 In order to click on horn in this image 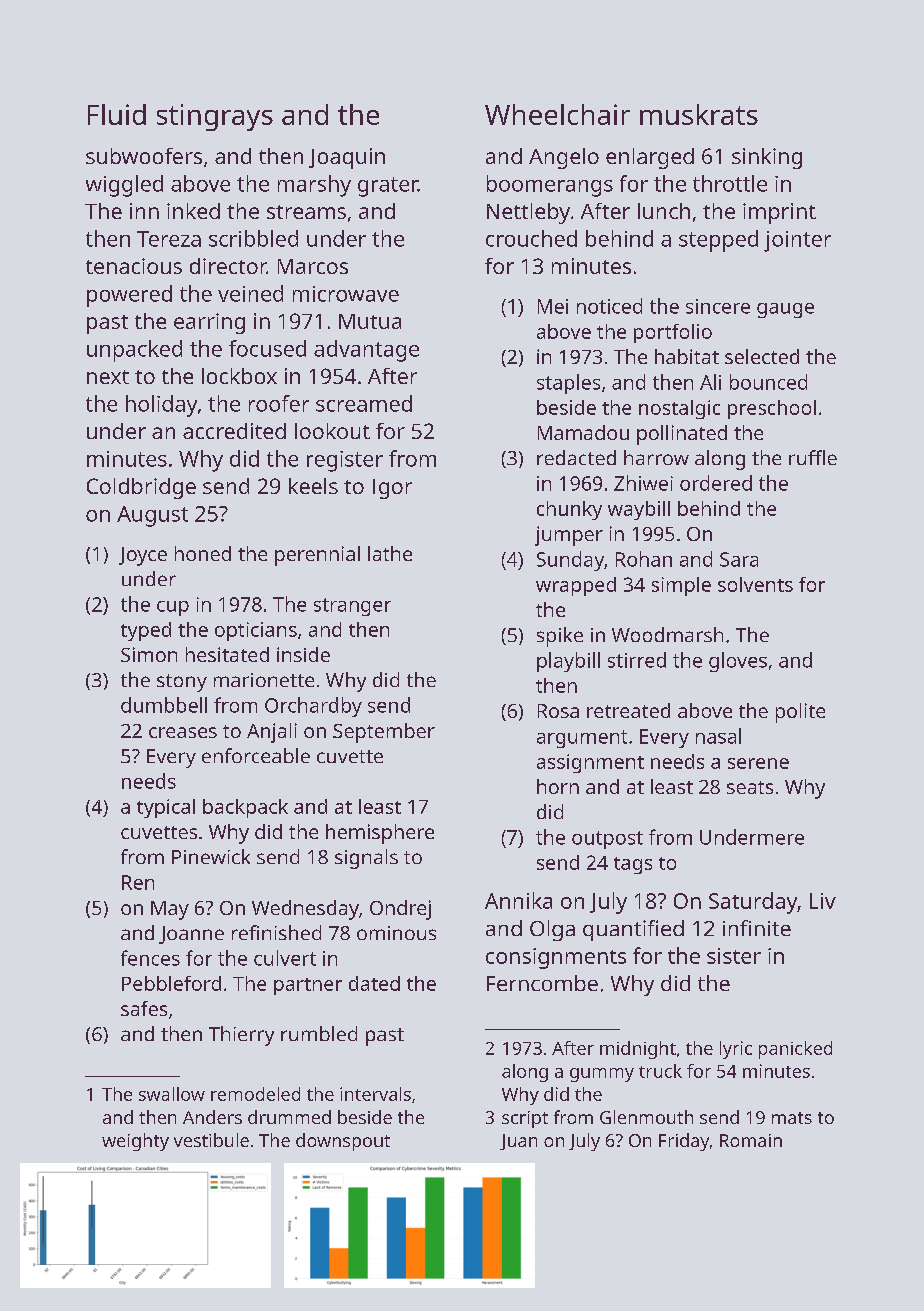, I will do `click(558, 786)`.
